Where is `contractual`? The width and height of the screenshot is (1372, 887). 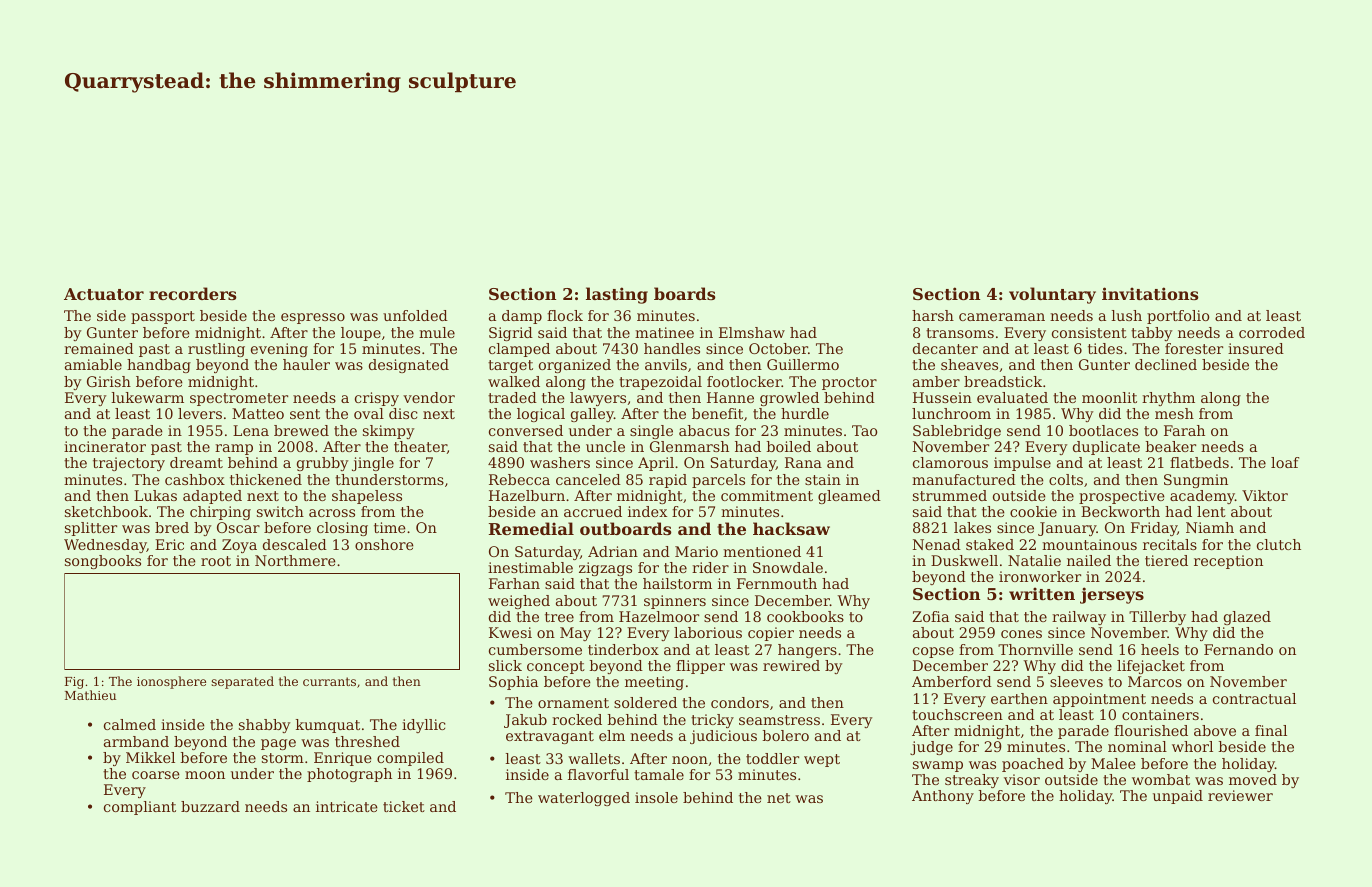
contractual is located at coordinates (1254, 698).
